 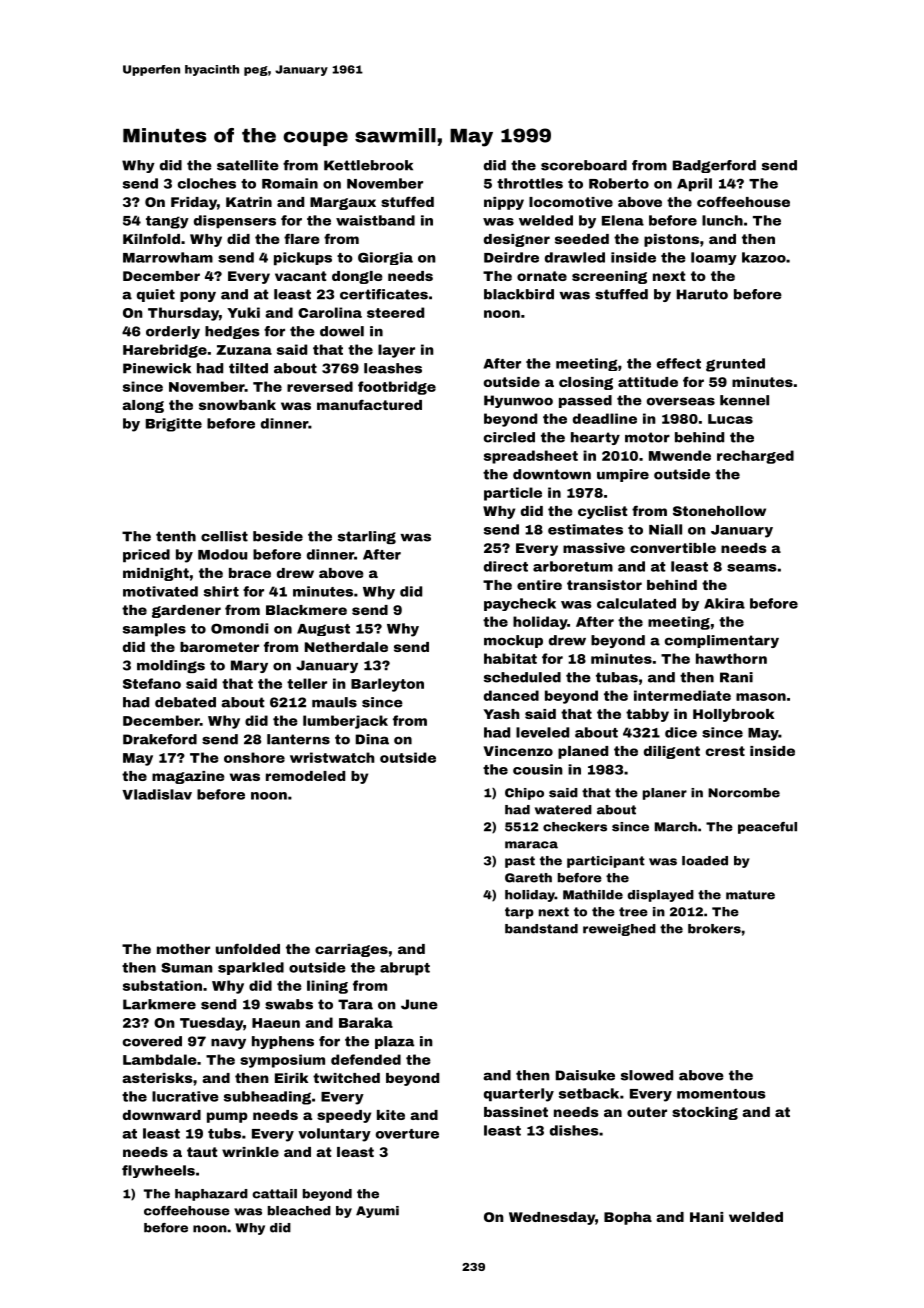 I want to click on abrupt, so click(x=405, y=969).
